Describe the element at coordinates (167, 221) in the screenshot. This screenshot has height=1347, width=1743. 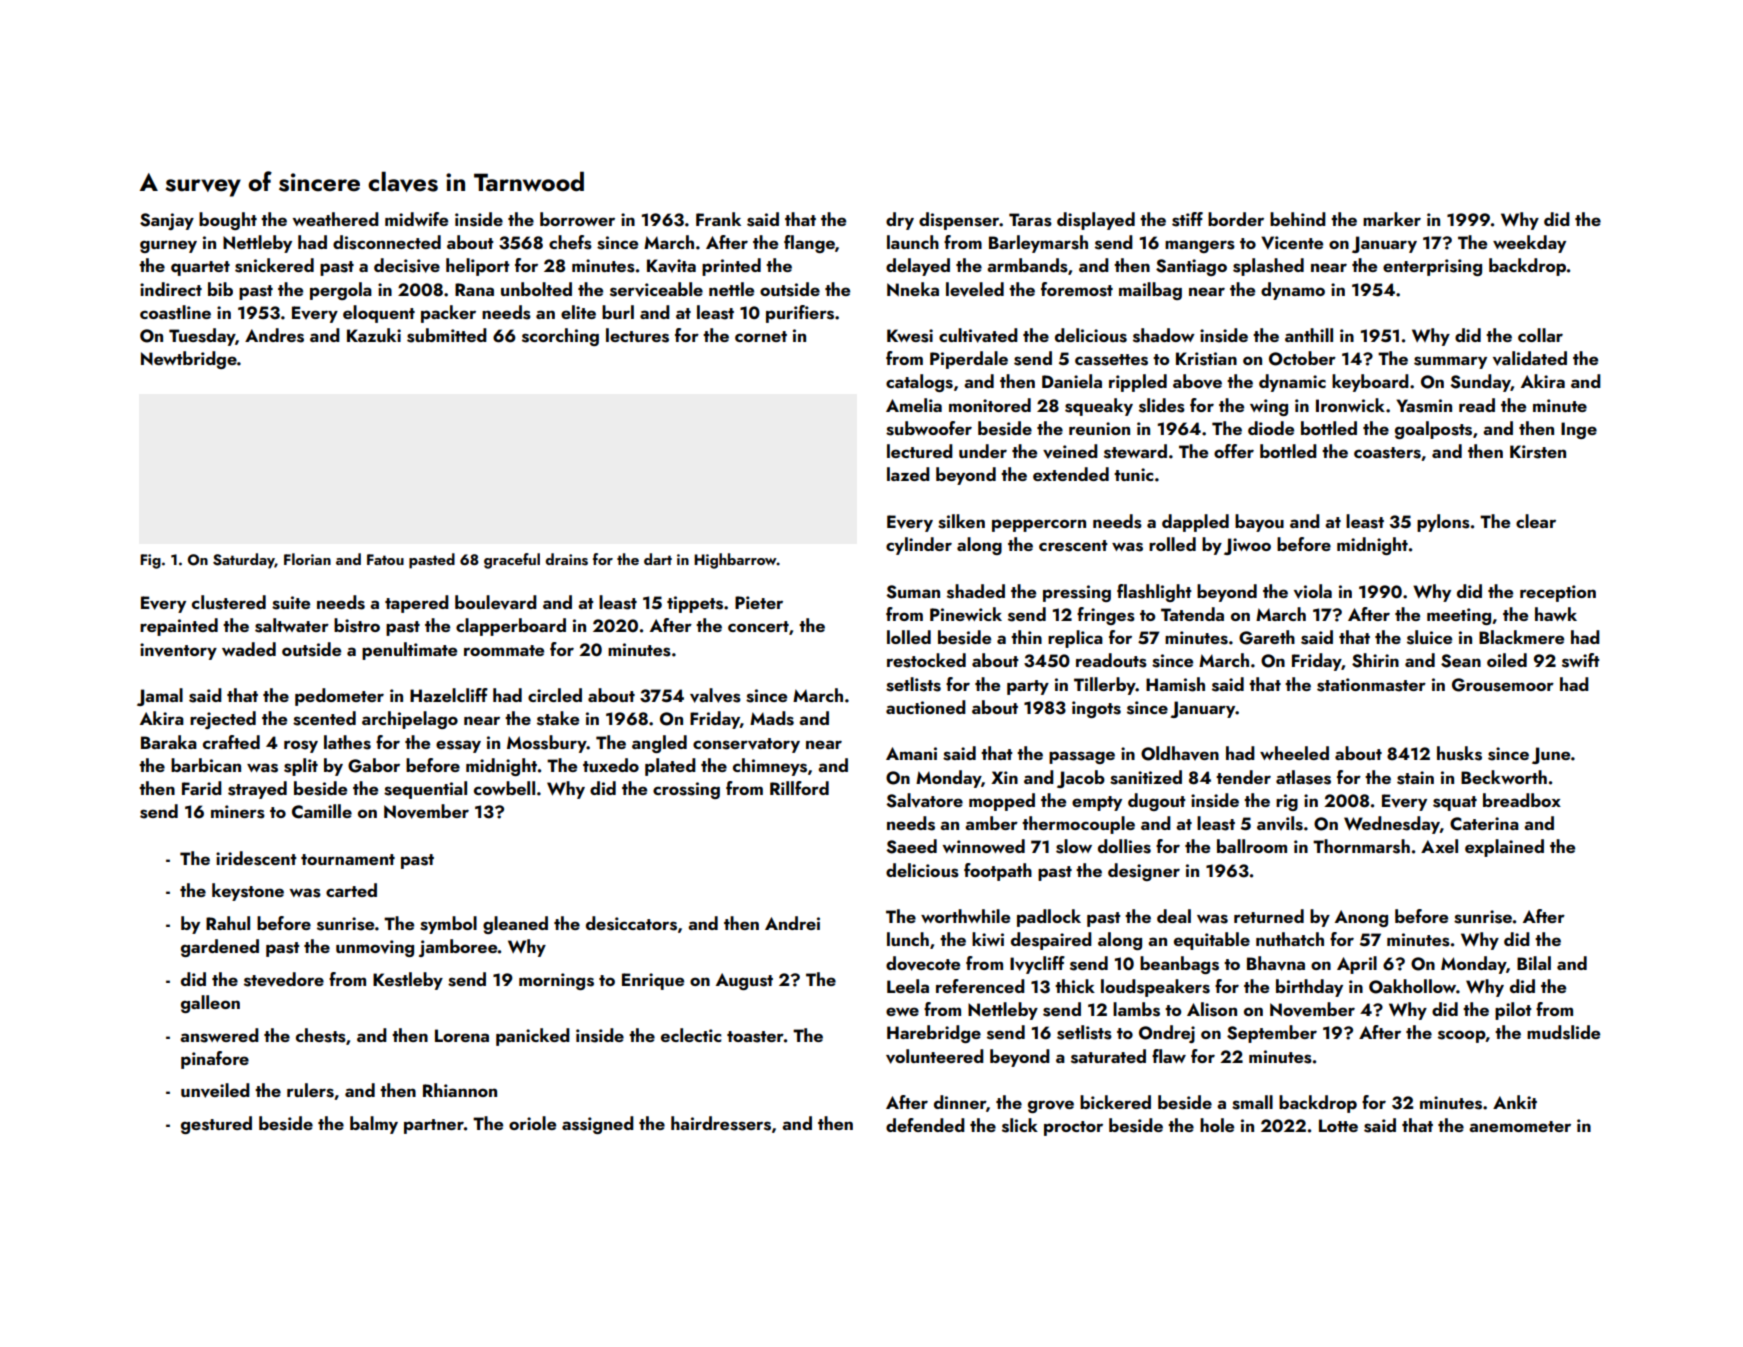
I see `Sanjay` at that location.
